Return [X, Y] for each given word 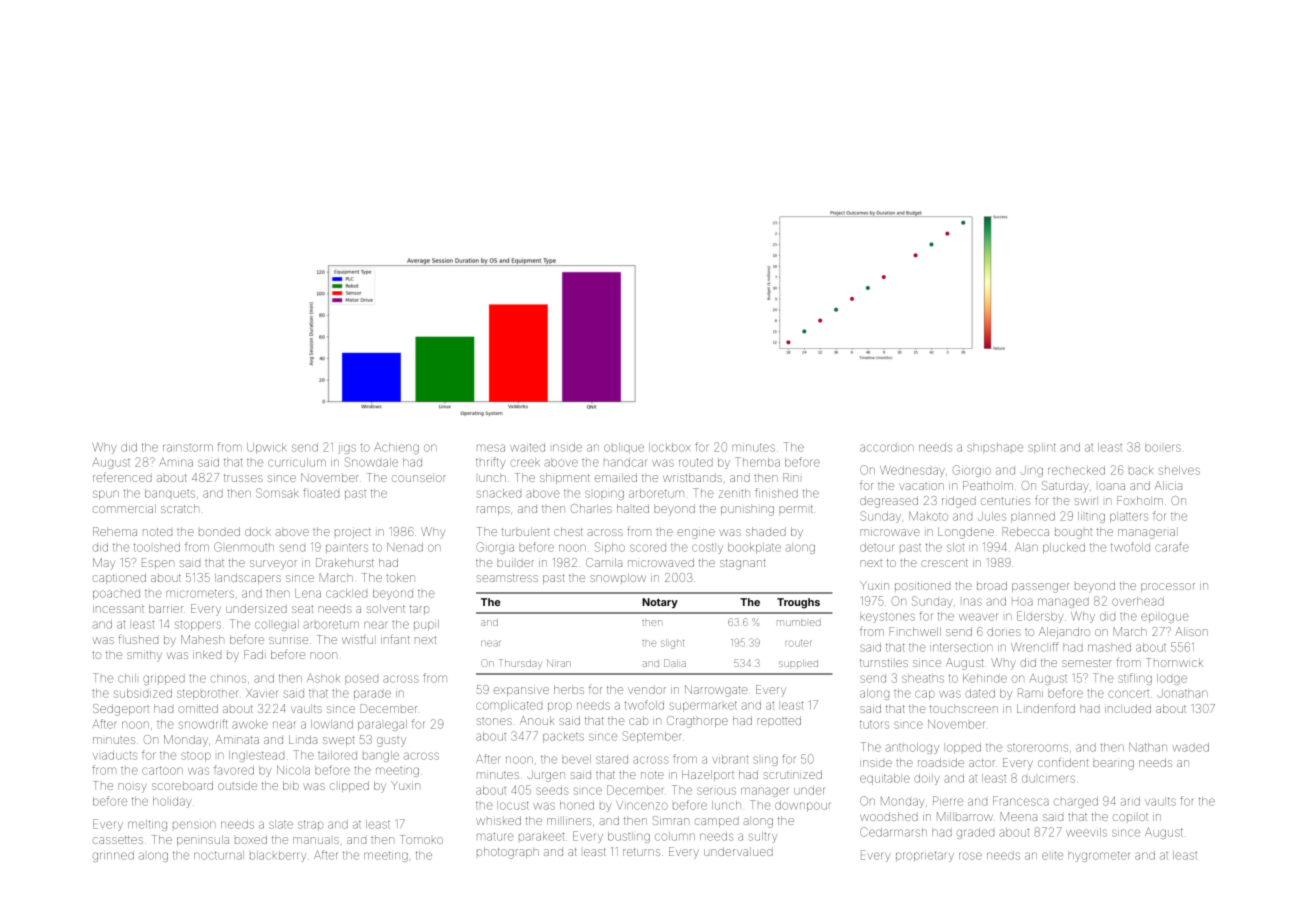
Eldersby [1040, 617]
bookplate [754, 548]
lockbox [669, 447]
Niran [559, 663]
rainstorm [188, 448]
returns [641, 852]
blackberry [278, 856]
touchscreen [964, 709]
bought [1073, 533]
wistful [357, 639]
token [400, 577]
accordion [886, 448]
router [798, 643]
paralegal [382, 725]
